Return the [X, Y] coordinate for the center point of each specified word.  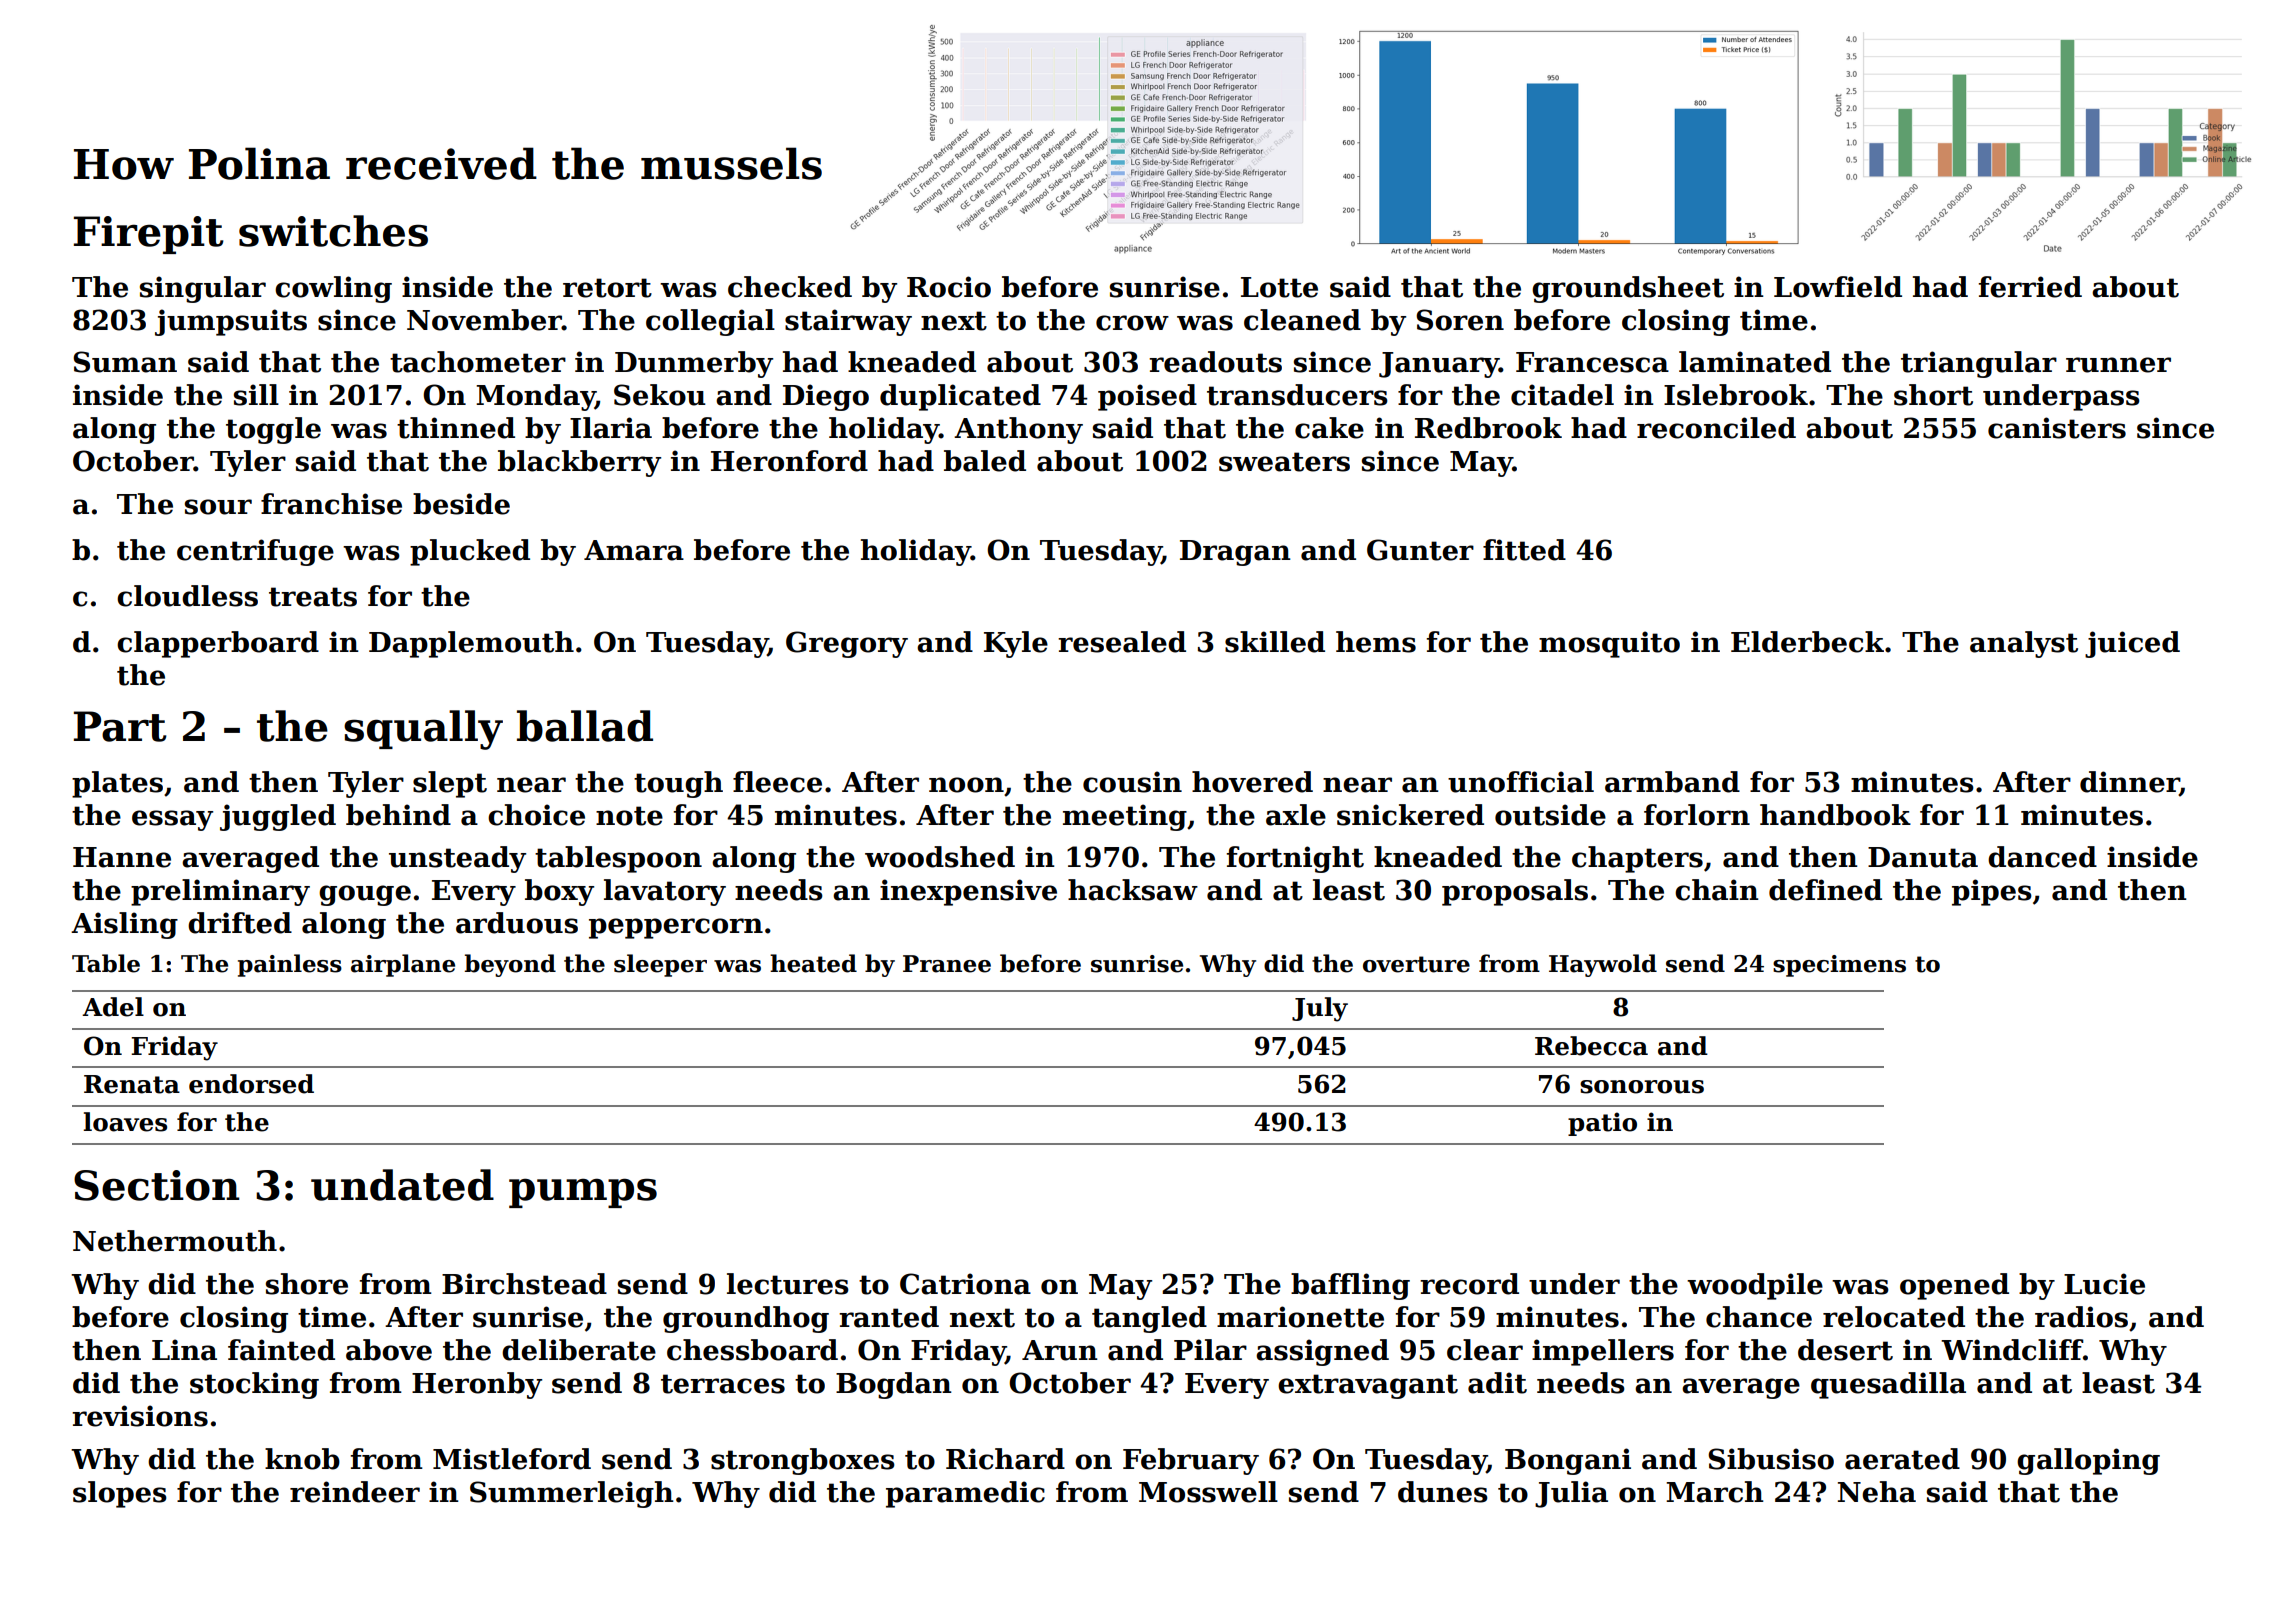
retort [607, 288]
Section [157, 1185]
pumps [583, 1193]
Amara [634, 550]
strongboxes [803, 1461]
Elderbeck [1807, 642]
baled [985, 461]
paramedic [965, 1494]
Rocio [949, 287]
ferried [2030, 287]
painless [290, 965]
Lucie [2104, 1284]
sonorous [1642, 1087]
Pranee [947, 964]
